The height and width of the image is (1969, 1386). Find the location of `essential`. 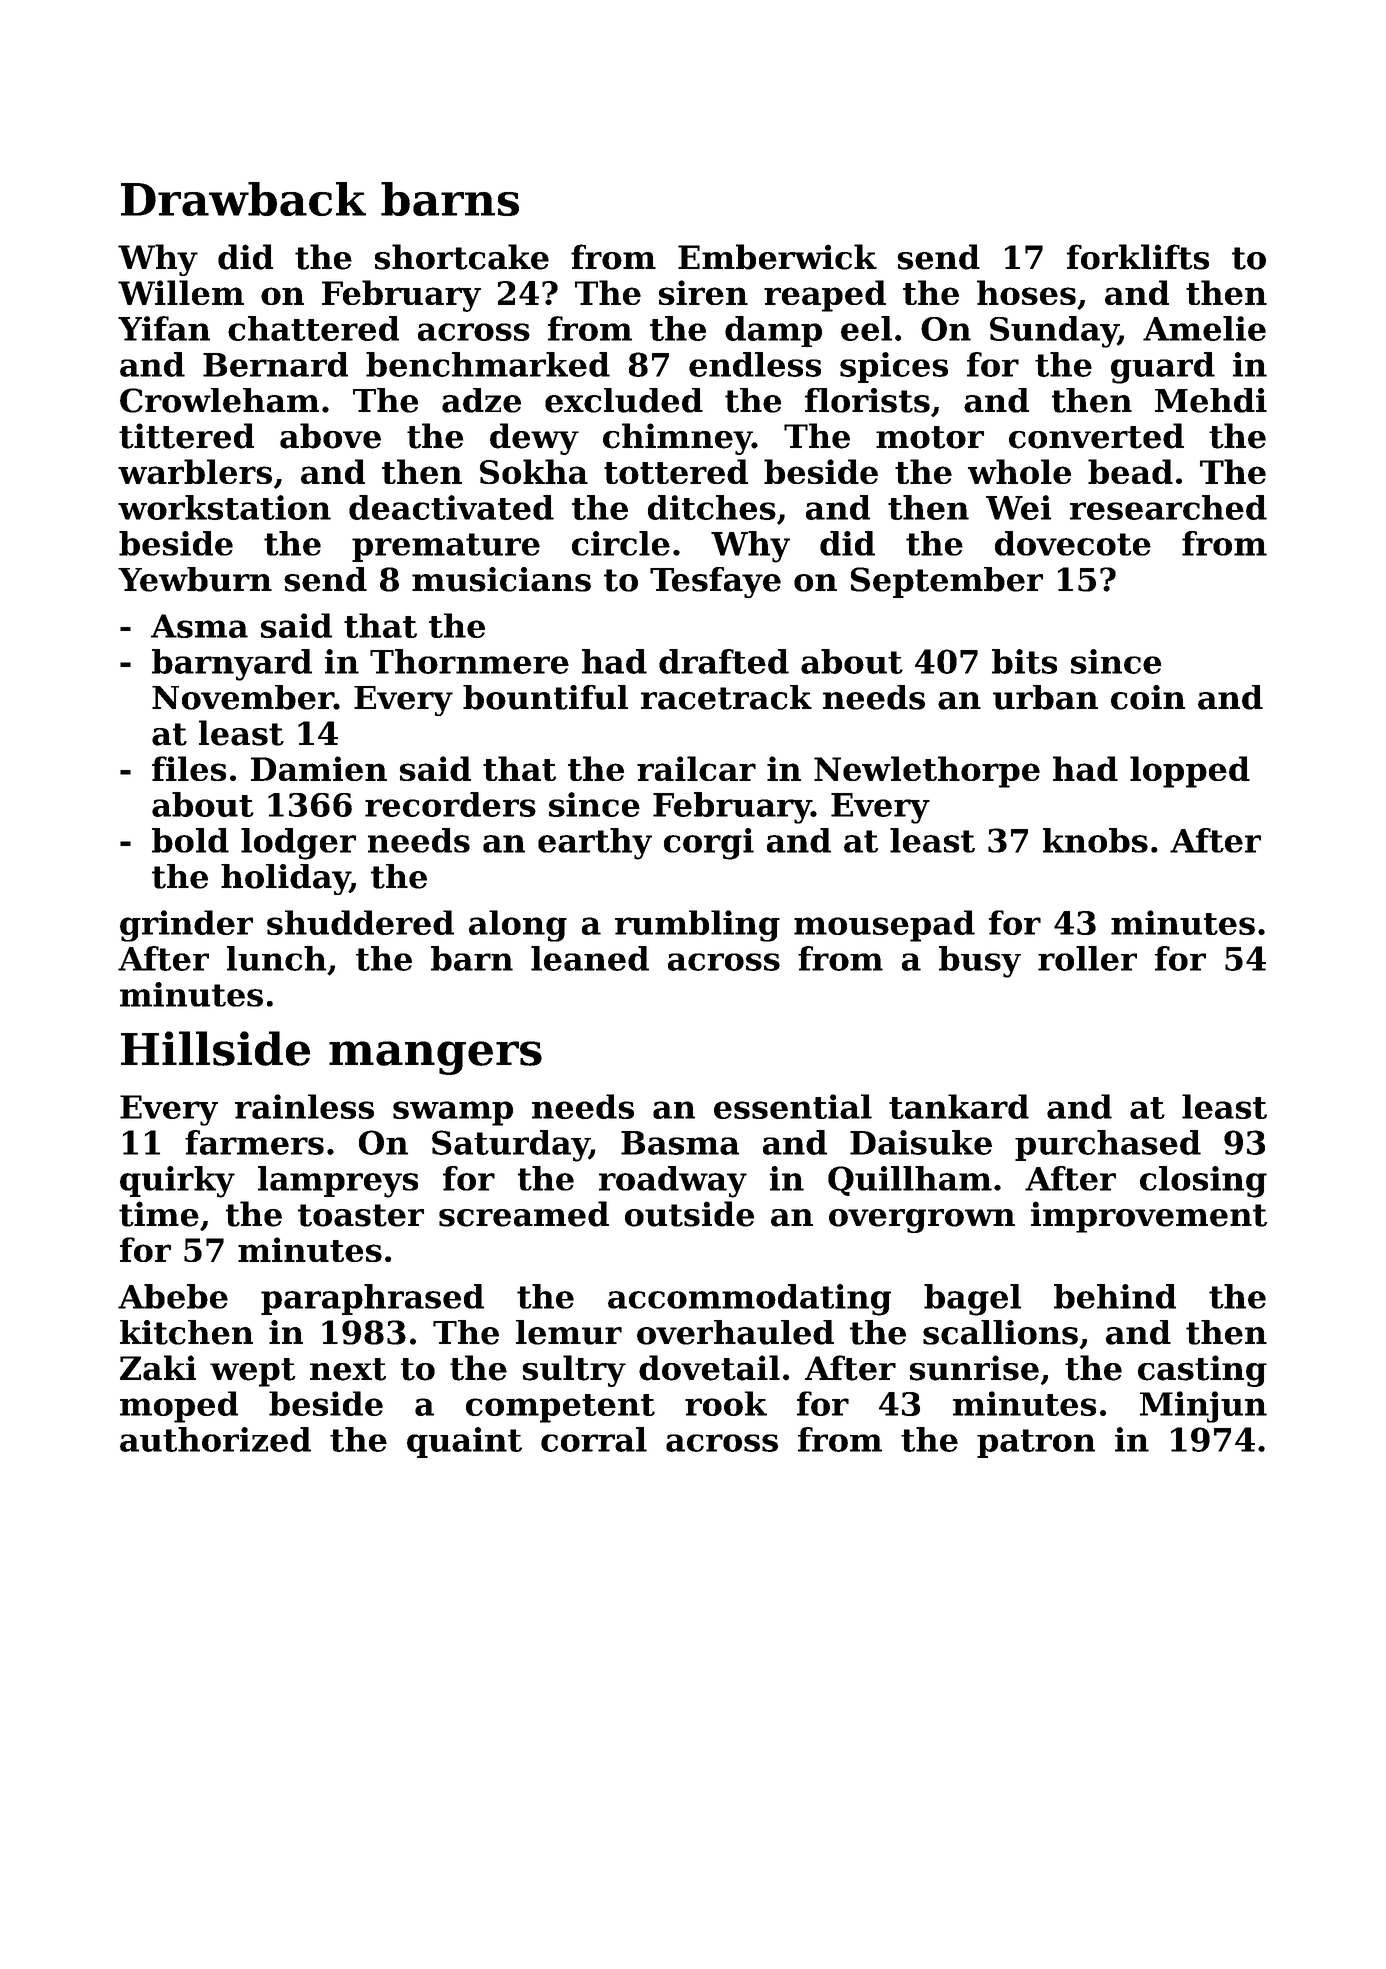

essential is located at coordinates (793, 1106).
